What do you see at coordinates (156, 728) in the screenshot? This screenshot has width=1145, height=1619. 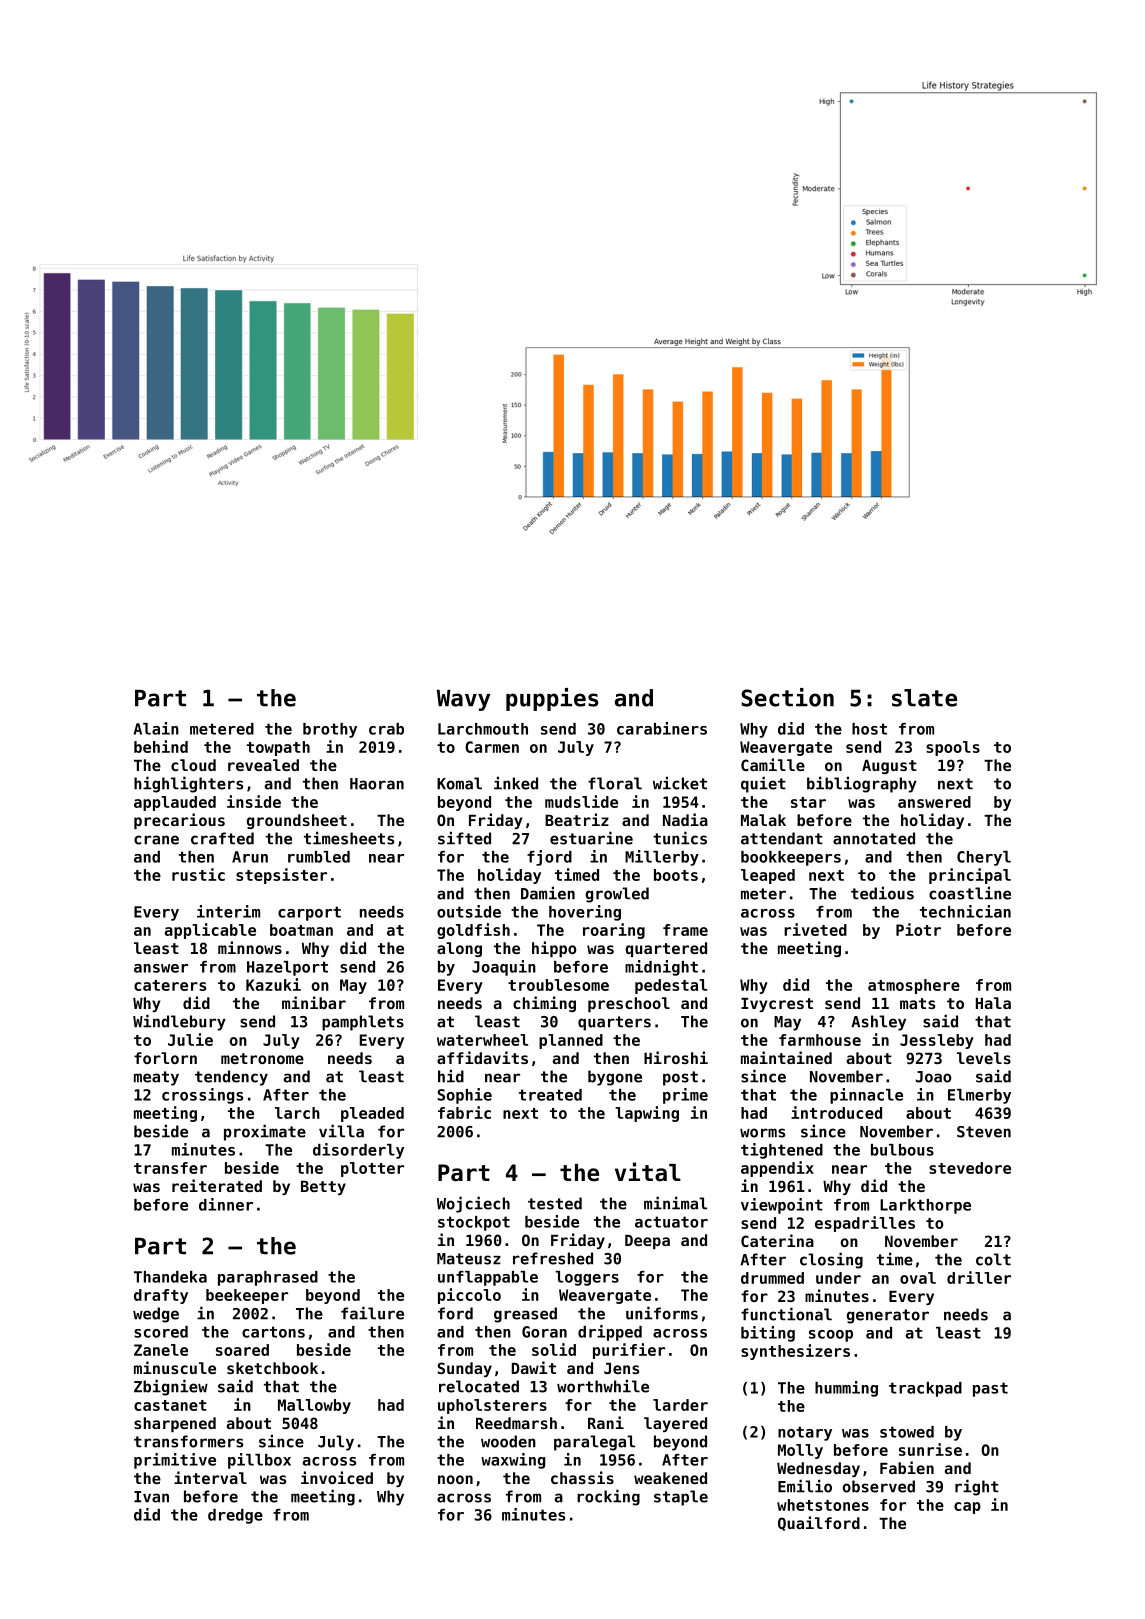 I see `Alain` at bounding box center [156, 728].
